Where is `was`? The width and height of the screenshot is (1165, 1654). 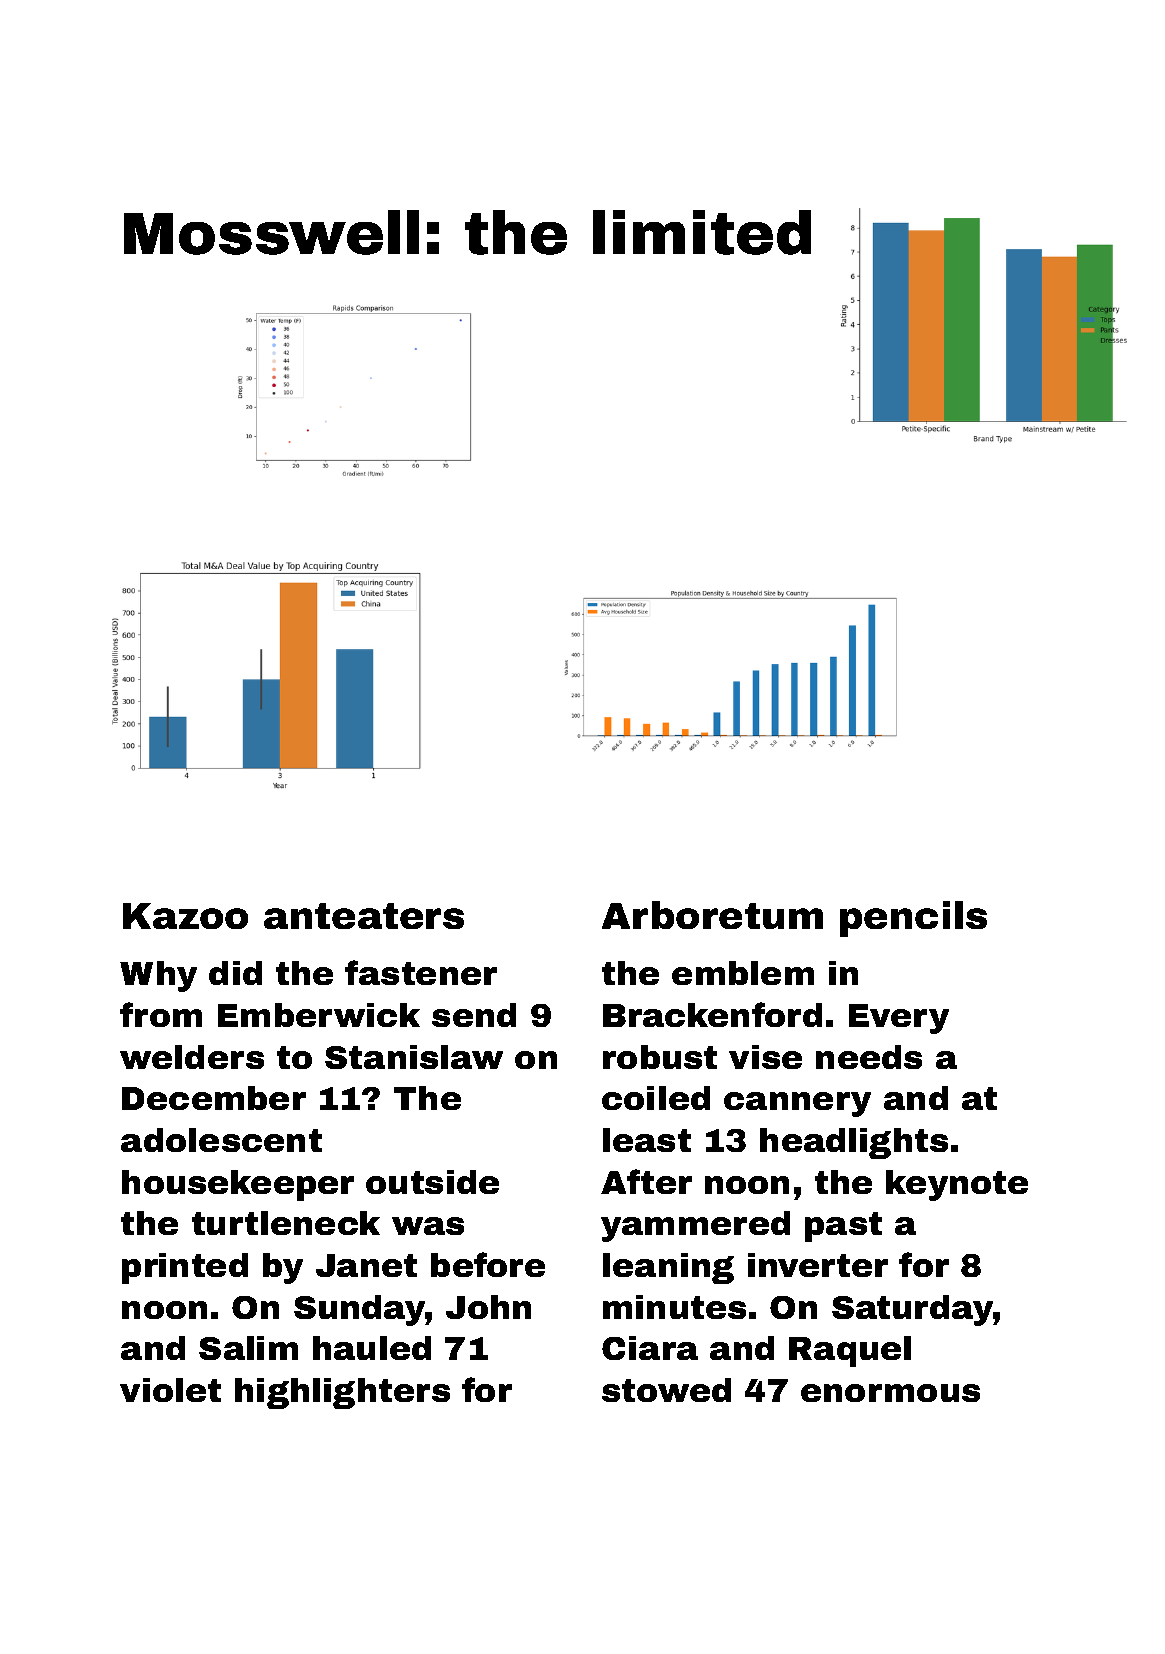
was is located at coordinates (428, 1226).
